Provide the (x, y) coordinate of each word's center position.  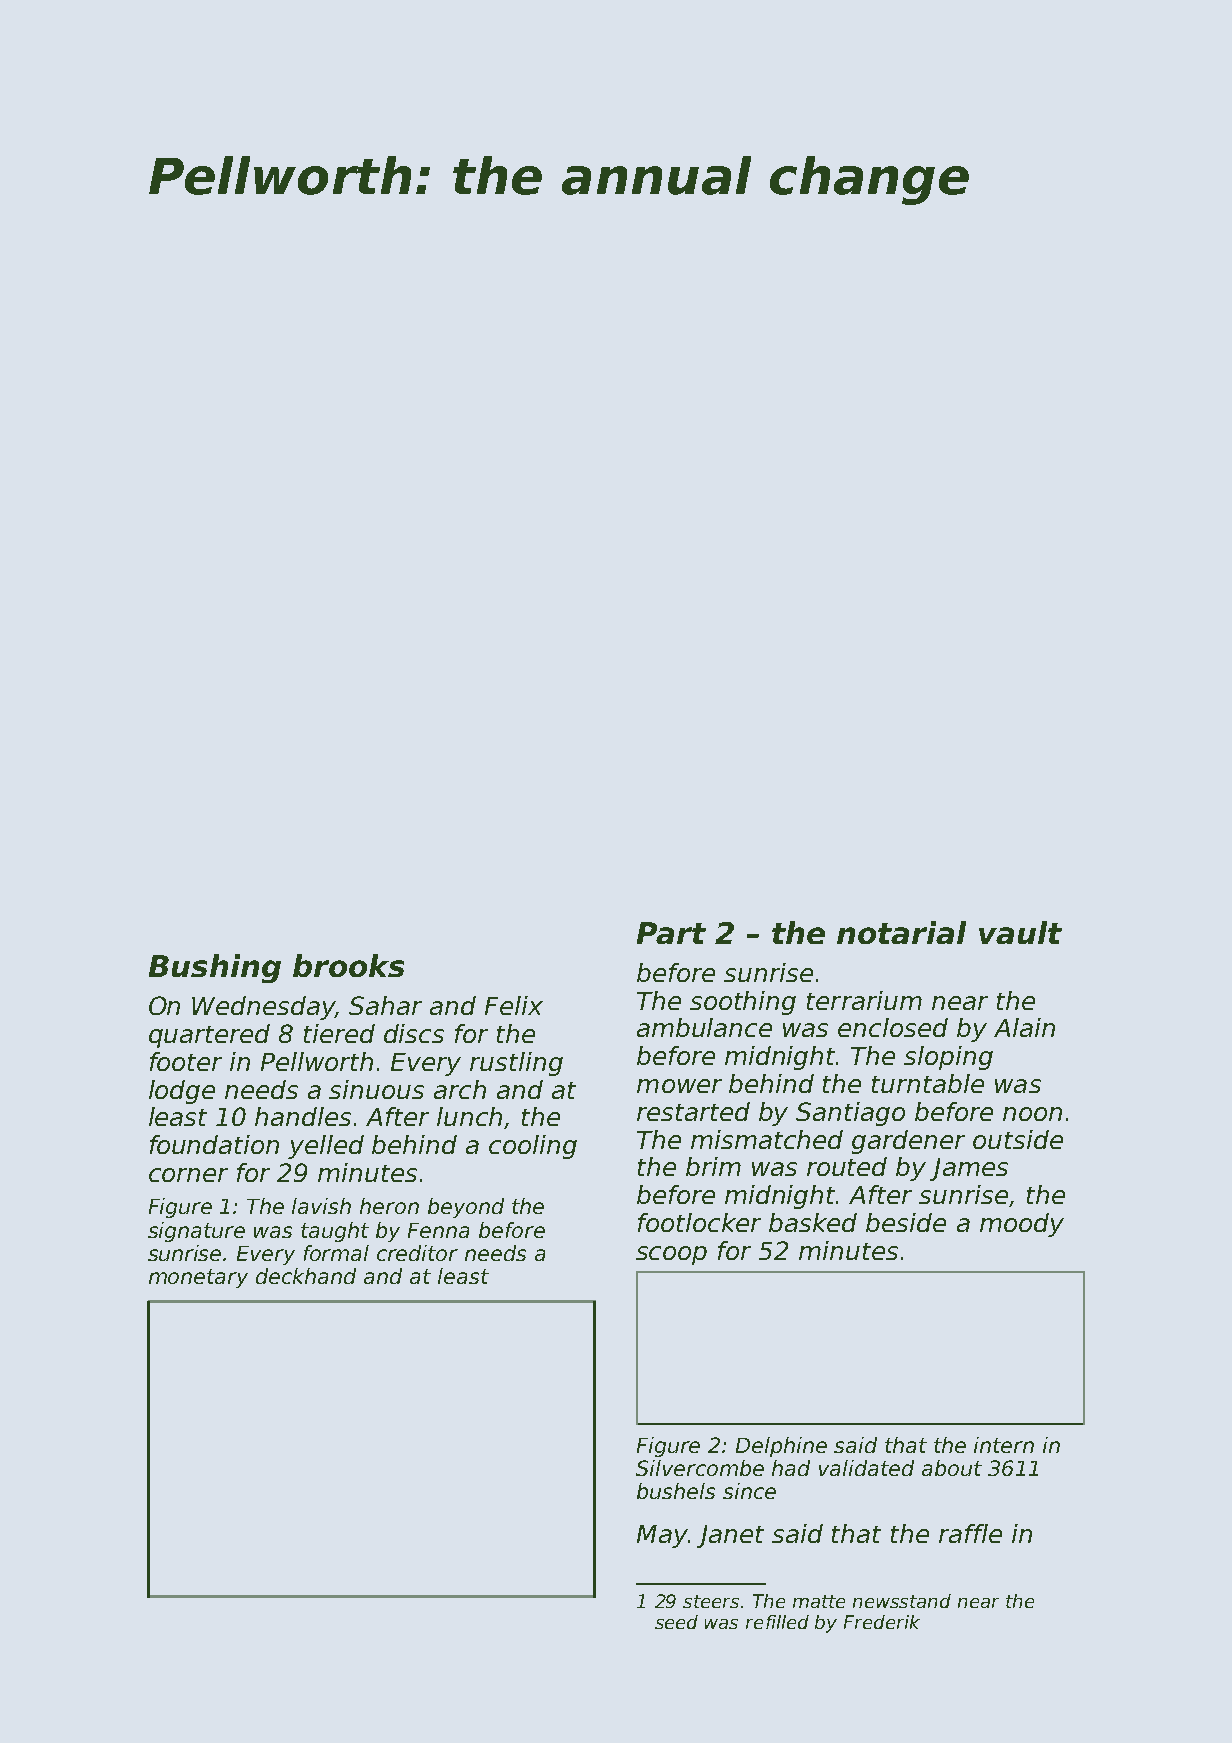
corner (188, 1175)
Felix (514, 1005)
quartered (209, 1036)
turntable (928, 1083)
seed (676, 1622)
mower (679, 1086)
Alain (1024, 1027)
